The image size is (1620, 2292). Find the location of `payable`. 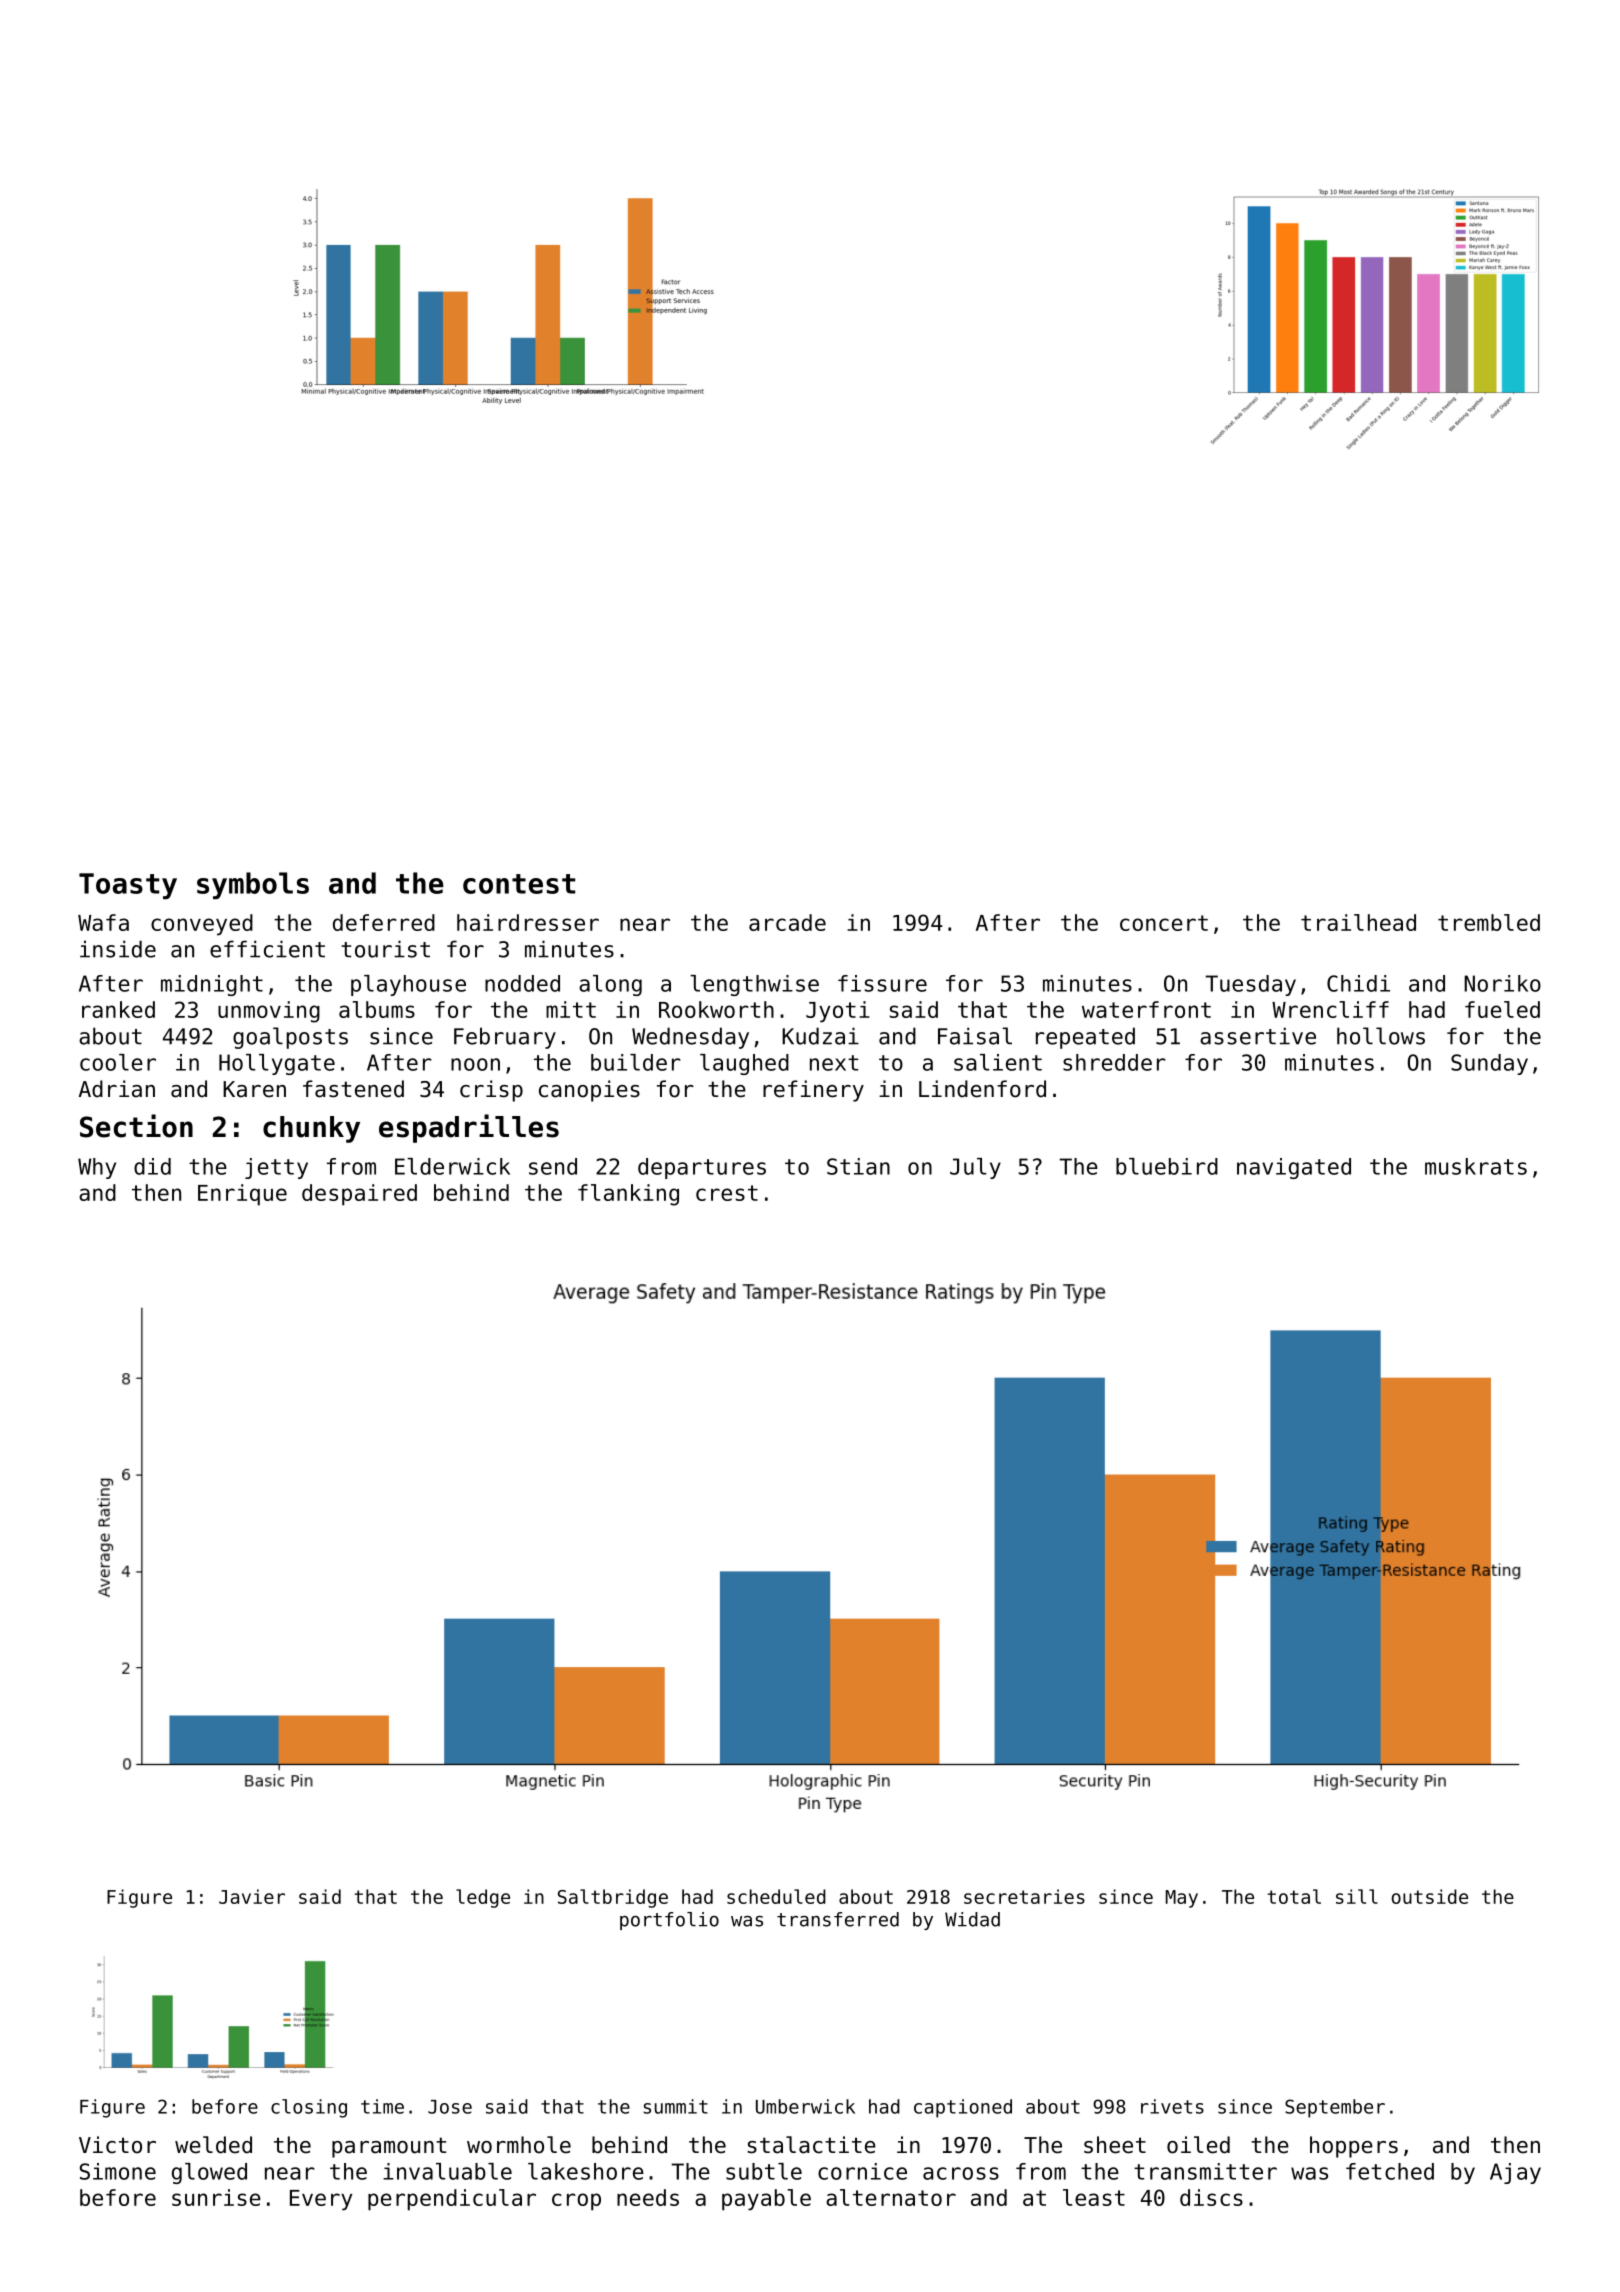

payable is located at coordinates (766, 2200).
